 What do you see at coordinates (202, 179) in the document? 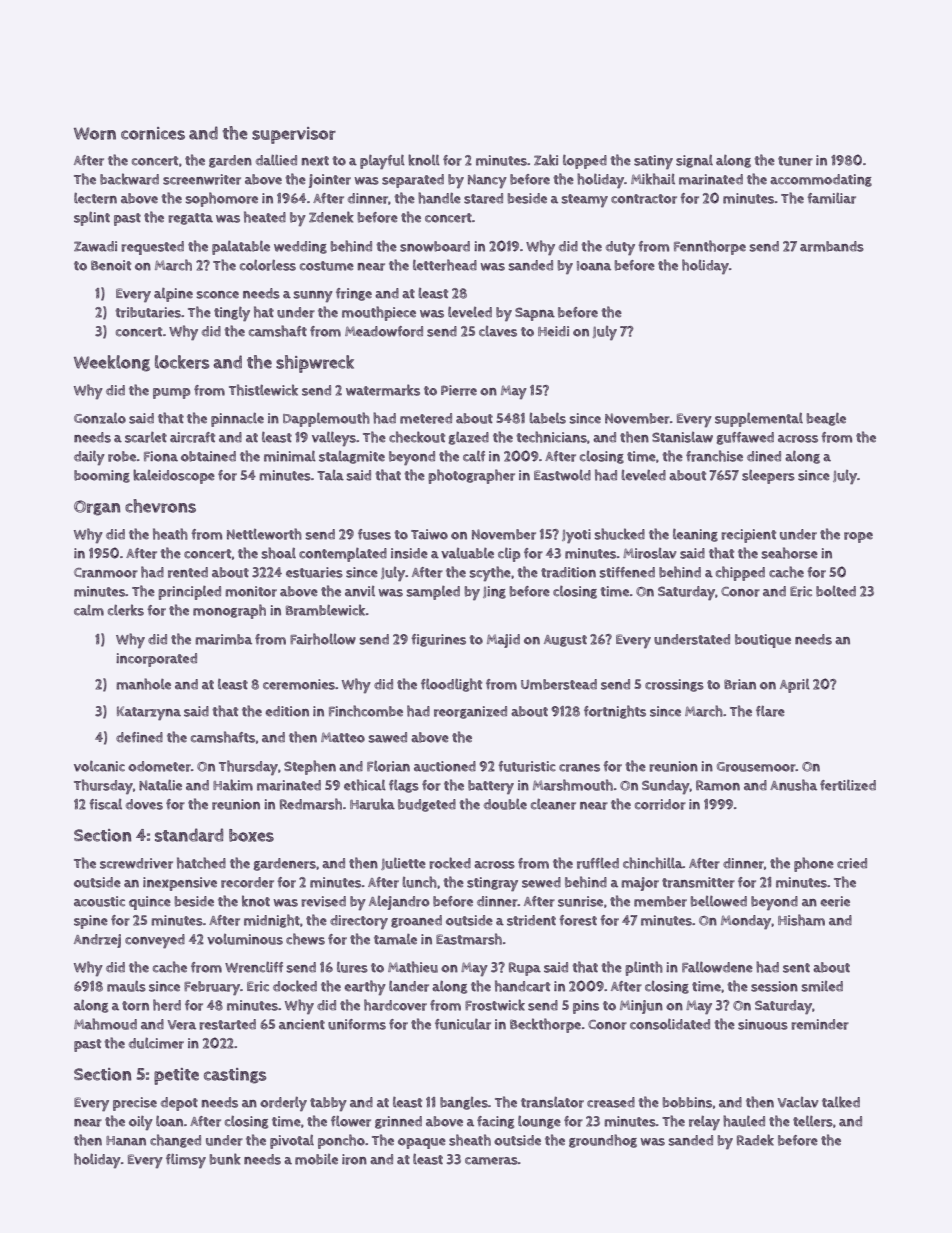
I see `screenwriter` at bounding box center [202, 179].
